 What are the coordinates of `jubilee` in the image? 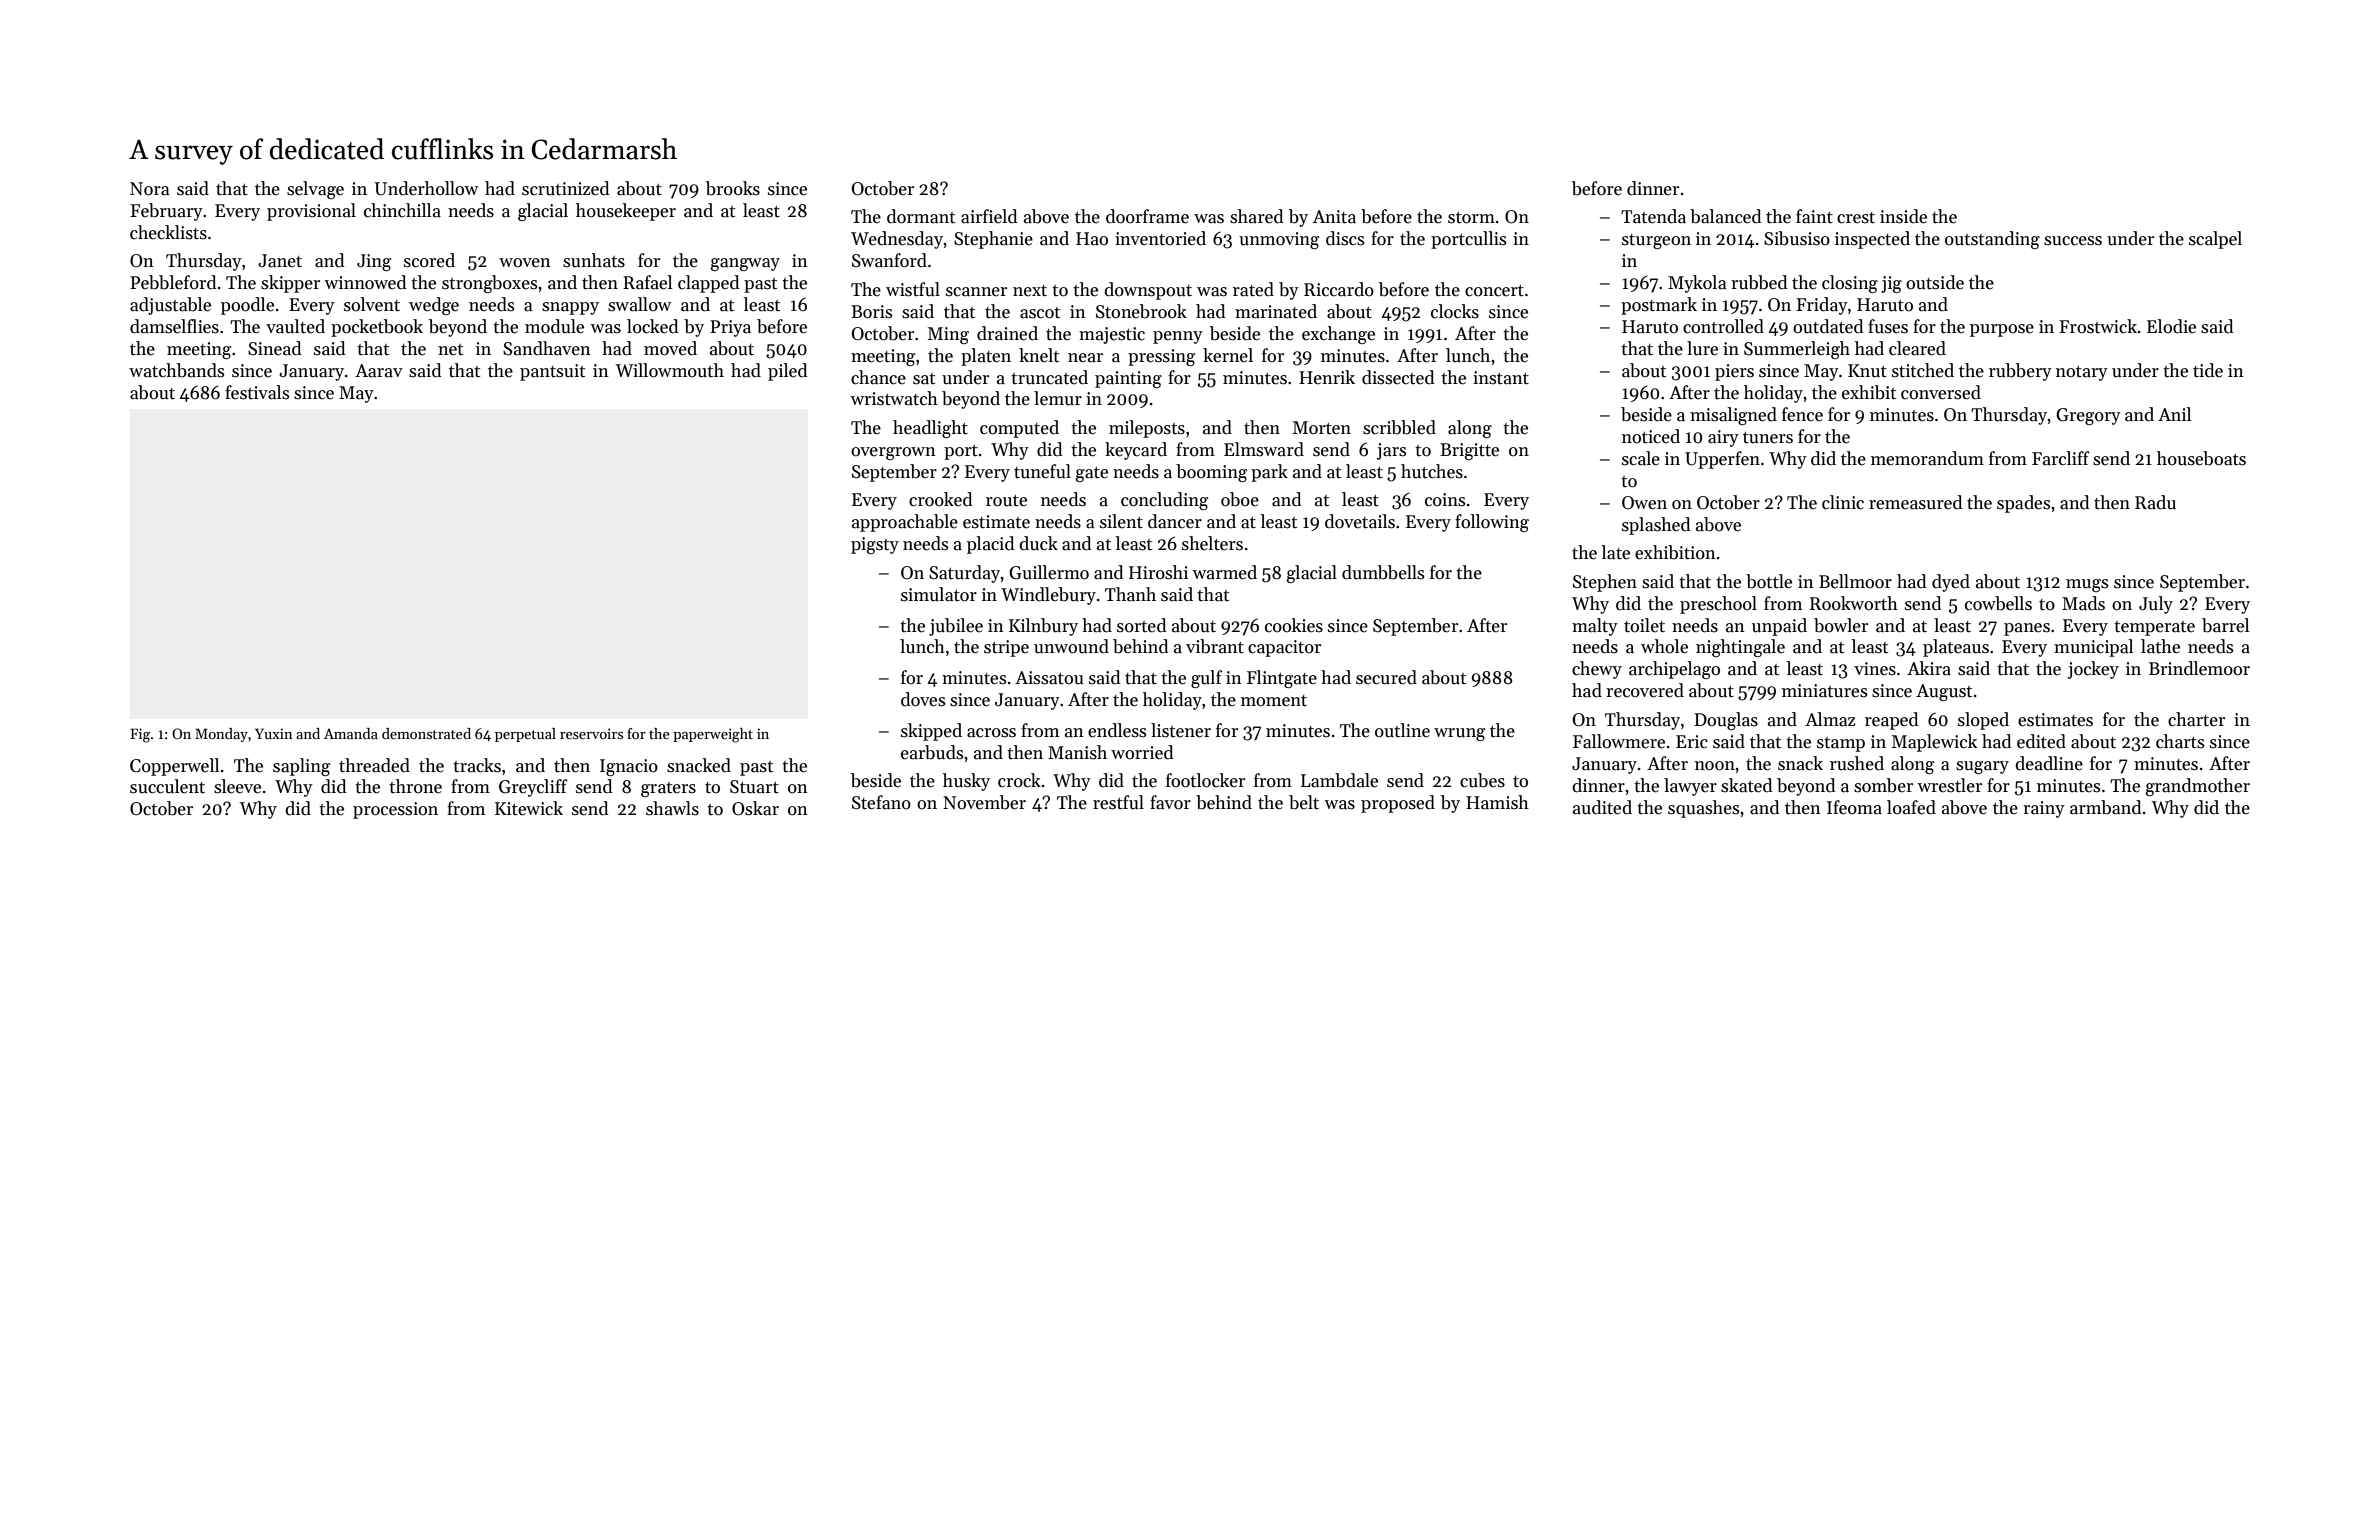 It's located at (956, 627).
